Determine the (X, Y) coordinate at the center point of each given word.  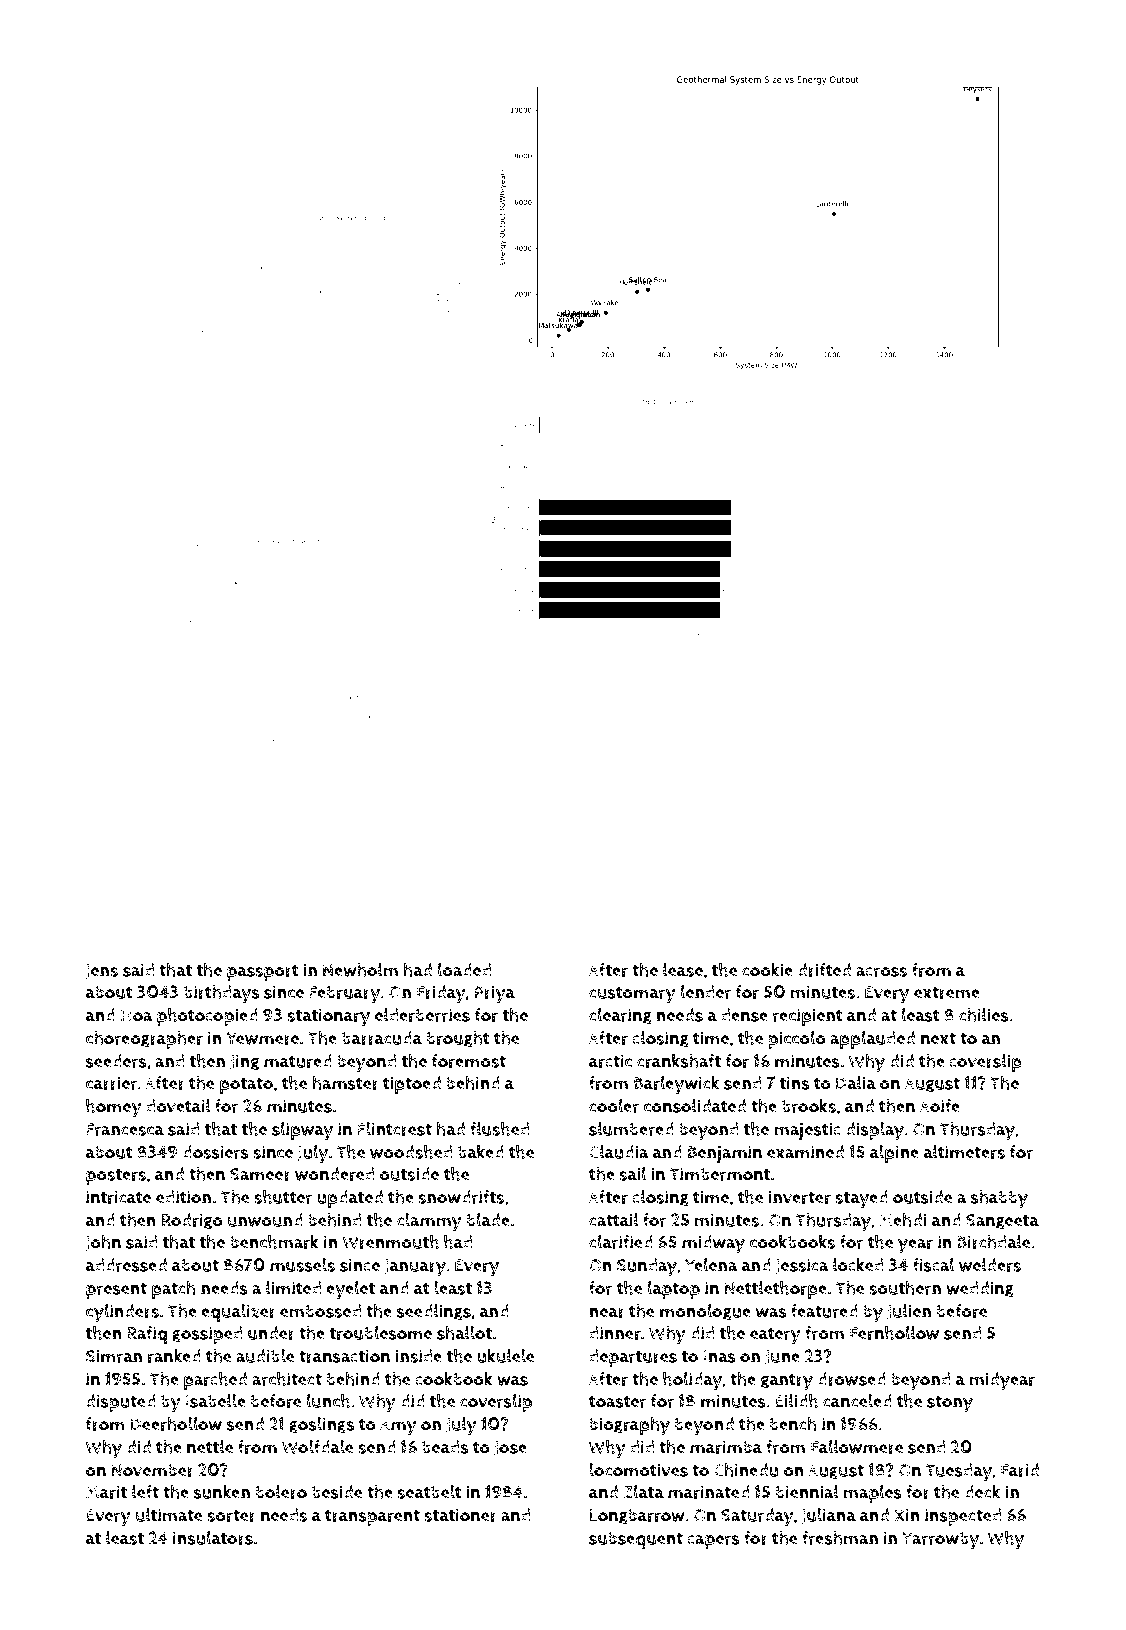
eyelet (350, 1290)
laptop (674, 1290)
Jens (101, 971)
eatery (775, 1336)
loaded (464, 970)
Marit (106, 1492)
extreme (947, 992)
